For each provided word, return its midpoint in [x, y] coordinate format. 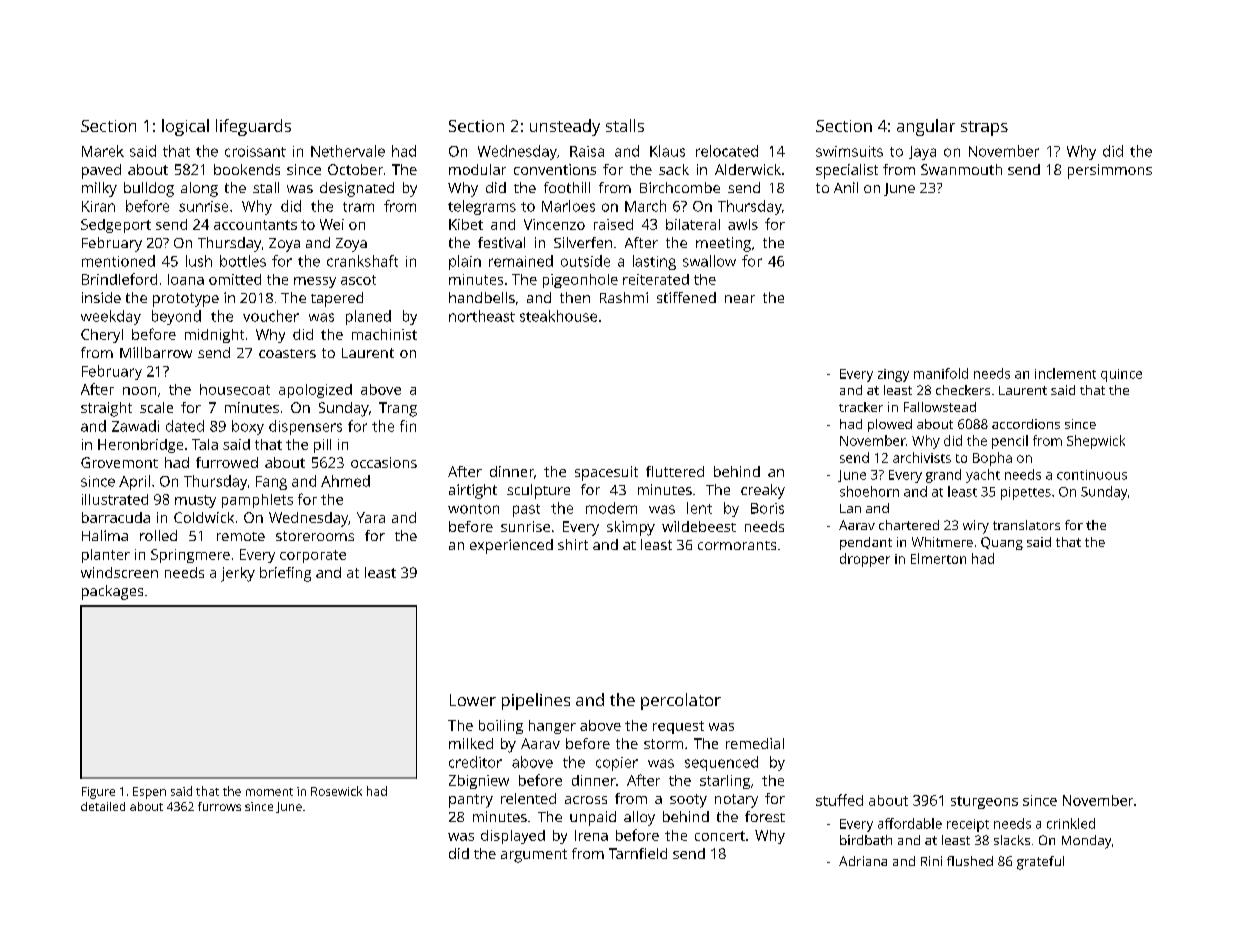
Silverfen [583, 242]
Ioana [186, 279]
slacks [1012, 840]
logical [185, 127]
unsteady [565, 127]
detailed [103, 806]
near [740, 299]
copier [617, 764]
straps [984, 128]
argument [534, 856]
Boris [767, 508]
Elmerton [938, 558]
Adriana [863, 861]
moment [269, 792]
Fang [271, 483]
